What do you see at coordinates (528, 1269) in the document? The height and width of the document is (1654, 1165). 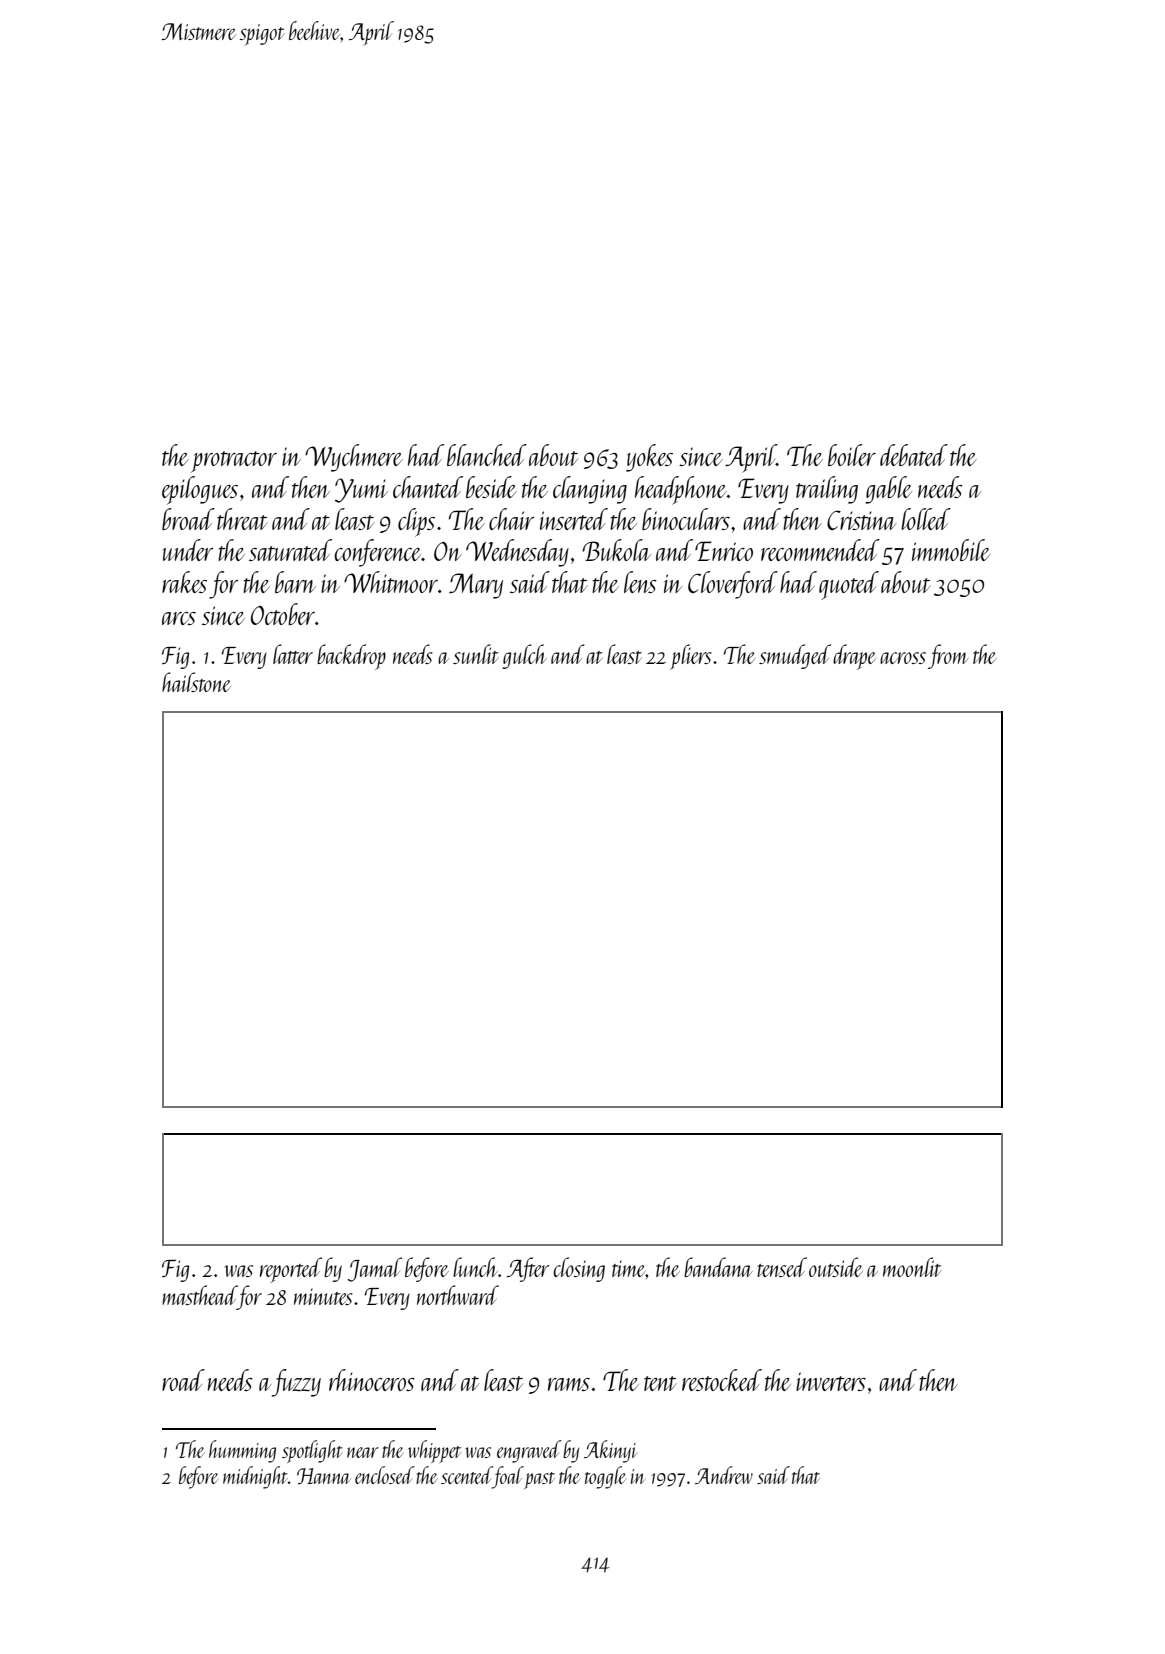 I see `After` at bounding box center [528, 1269].
